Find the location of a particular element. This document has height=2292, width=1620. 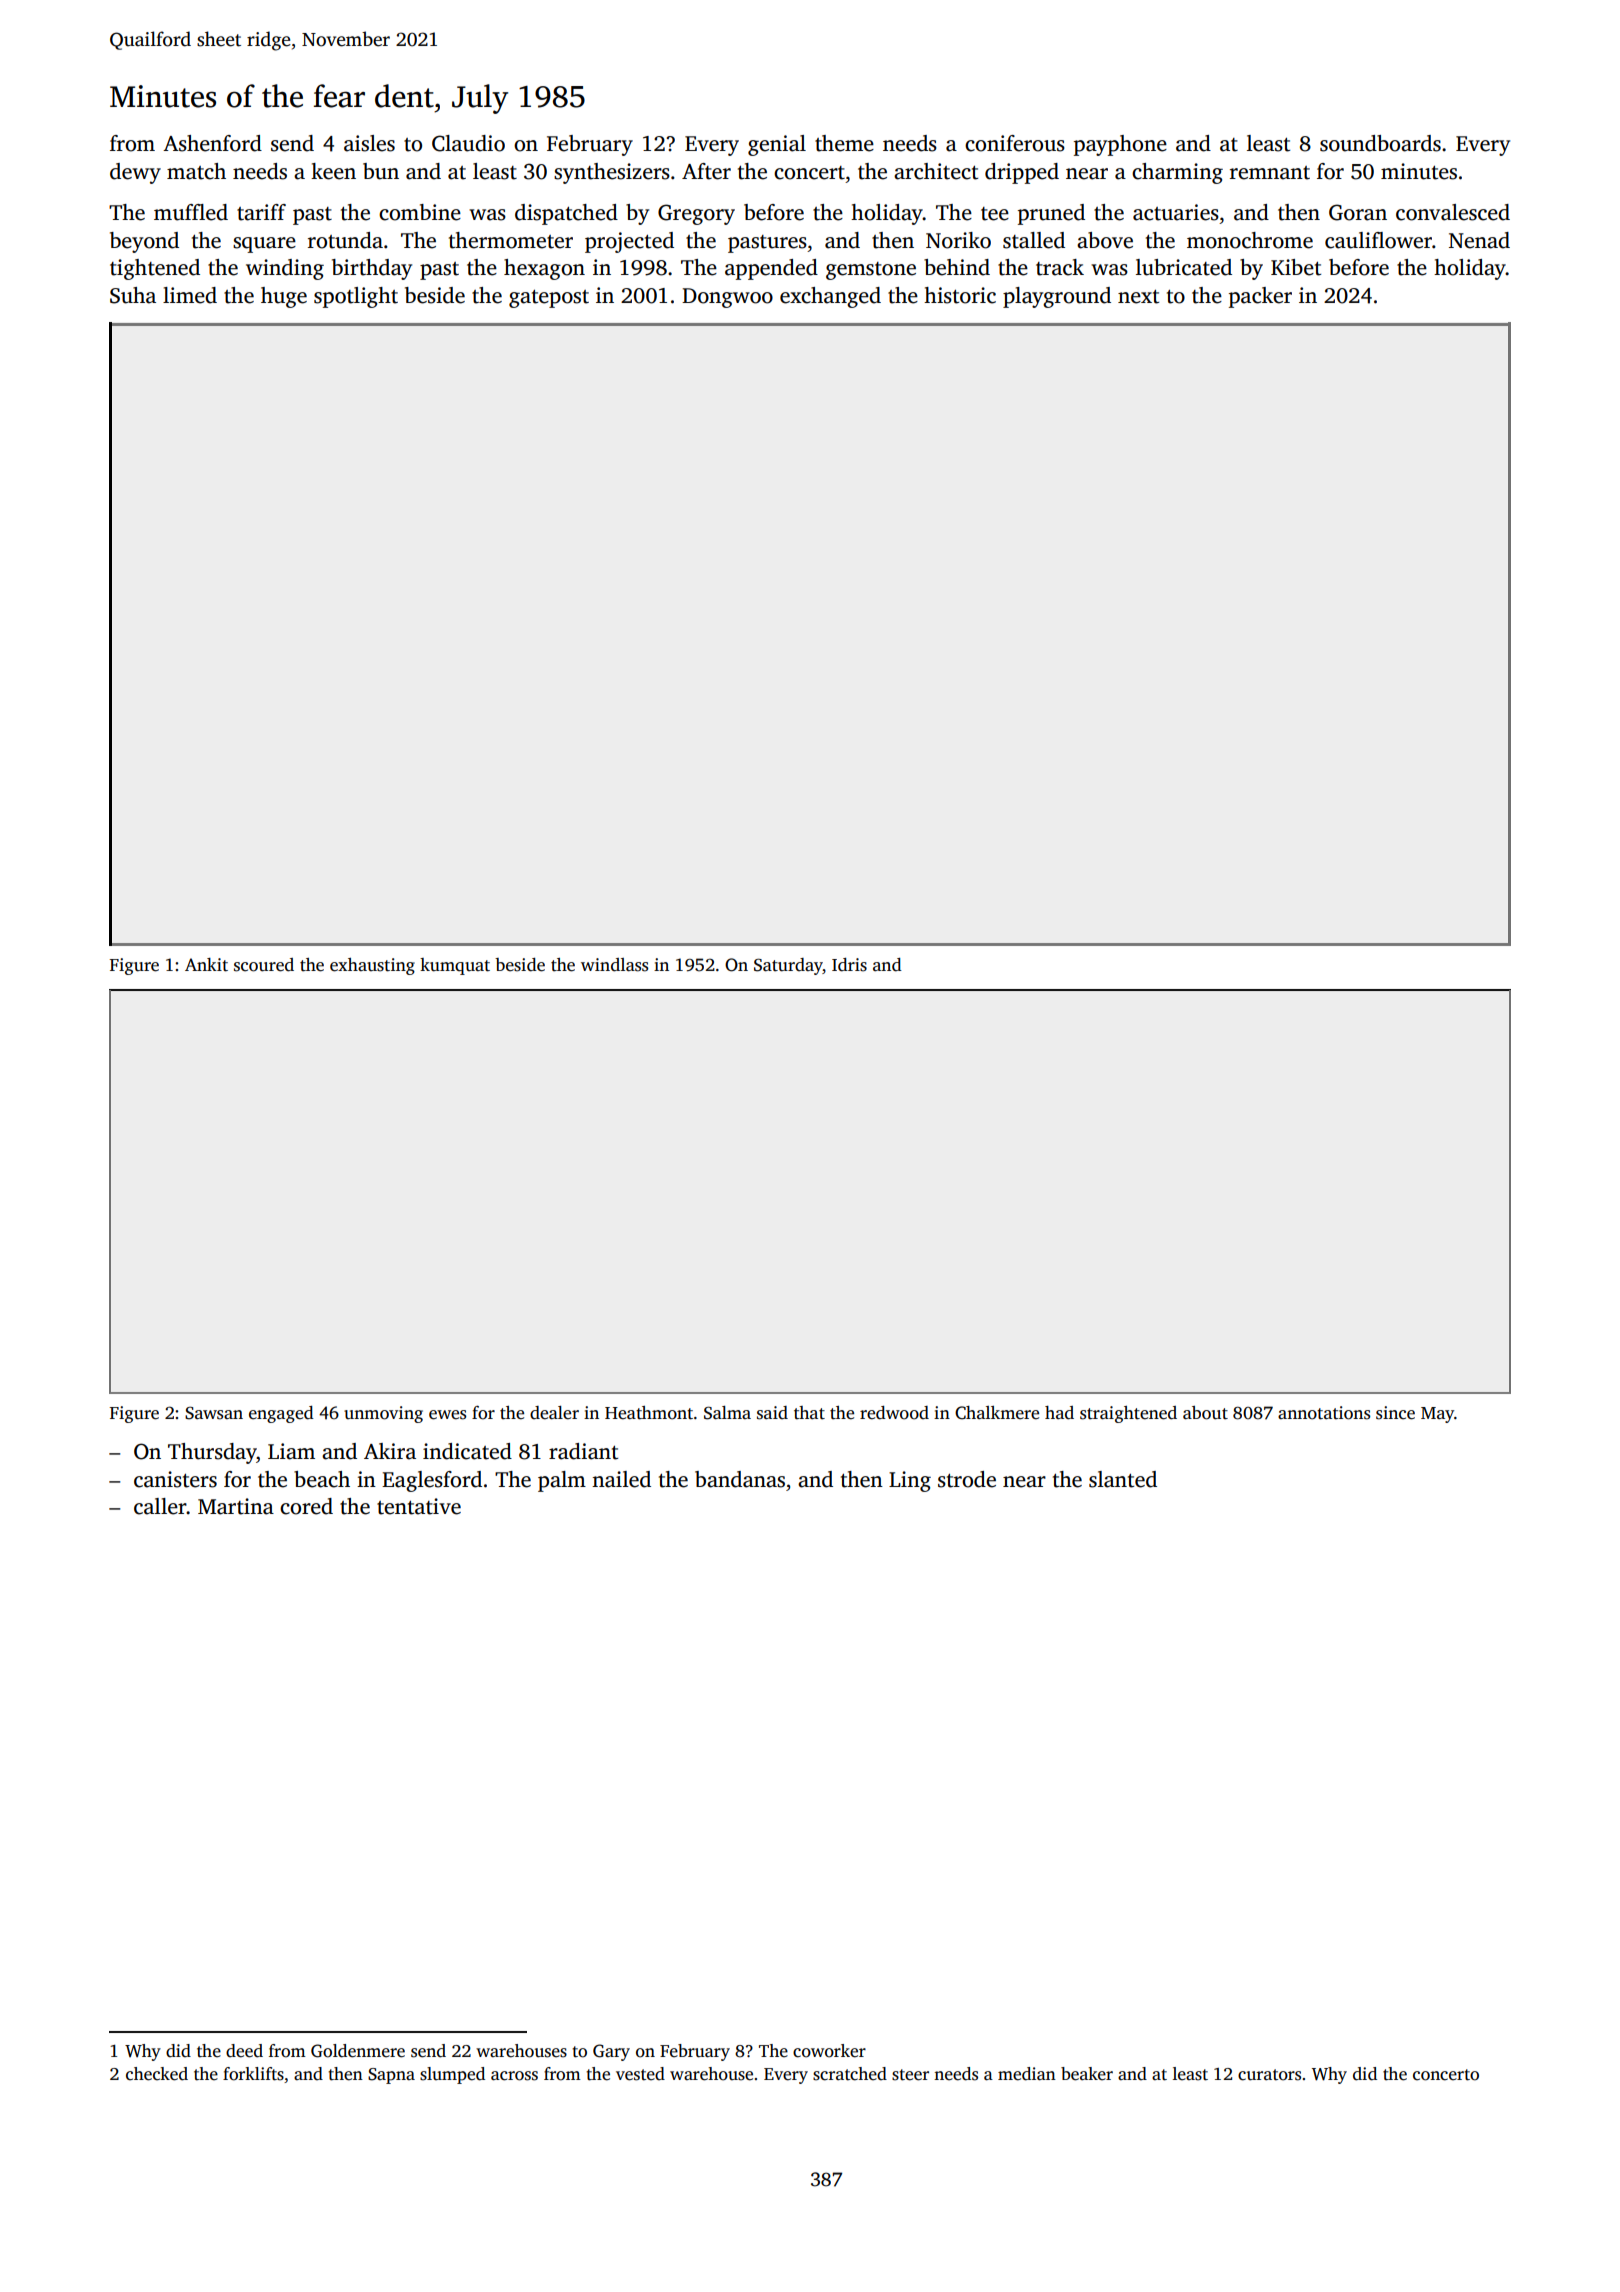

lubricated is located at coordinates (1184, 267).
